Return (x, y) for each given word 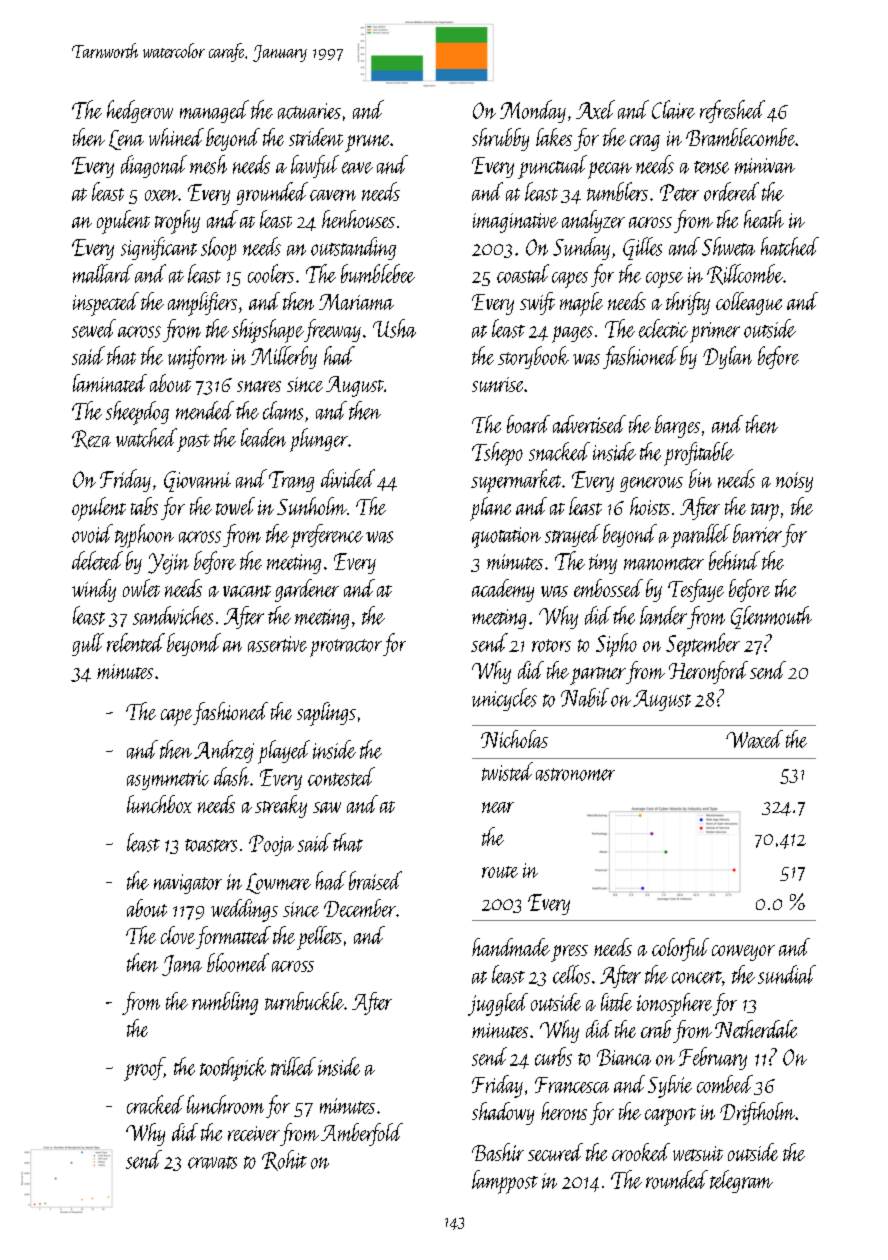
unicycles (504, 699)
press (569, 953)
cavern (333, 195)
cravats (212, 1162)
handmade (511, 947)
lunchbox (159, 804)
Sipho (616, 645)
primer (715, 332)
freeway (332, 330)
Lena (126, 140)
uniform (197, 357)
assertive (277, 644)
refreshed (732, 111)
